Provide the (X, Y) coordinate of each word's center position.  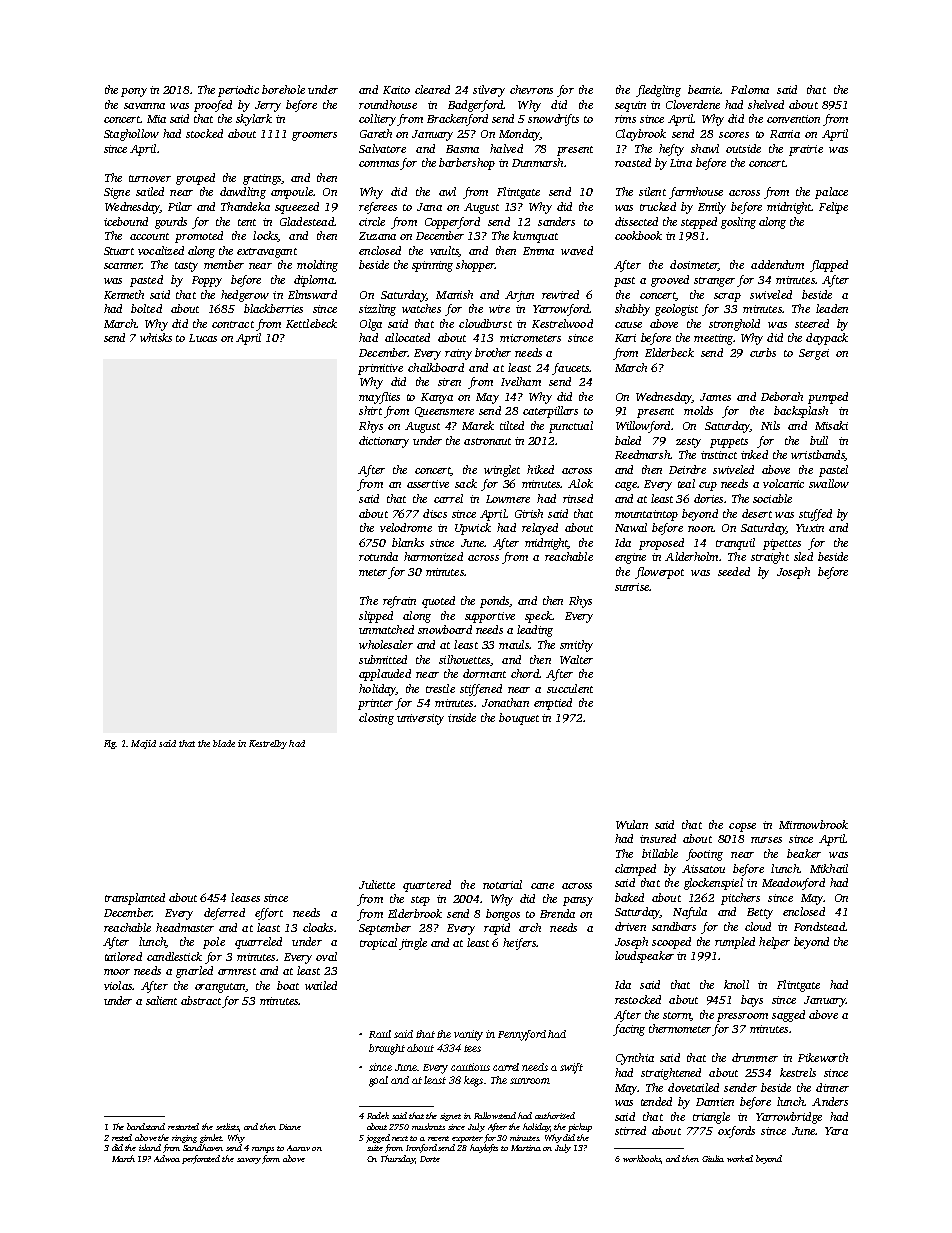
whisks (156, 337)
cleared (432, 89)
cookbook (638, 235)
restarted (183, 1126)
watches (421, 308)
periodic (238, 91)
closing (376, 719)
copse (742, 827)
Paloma (750, 89)
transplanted (135, 899)
